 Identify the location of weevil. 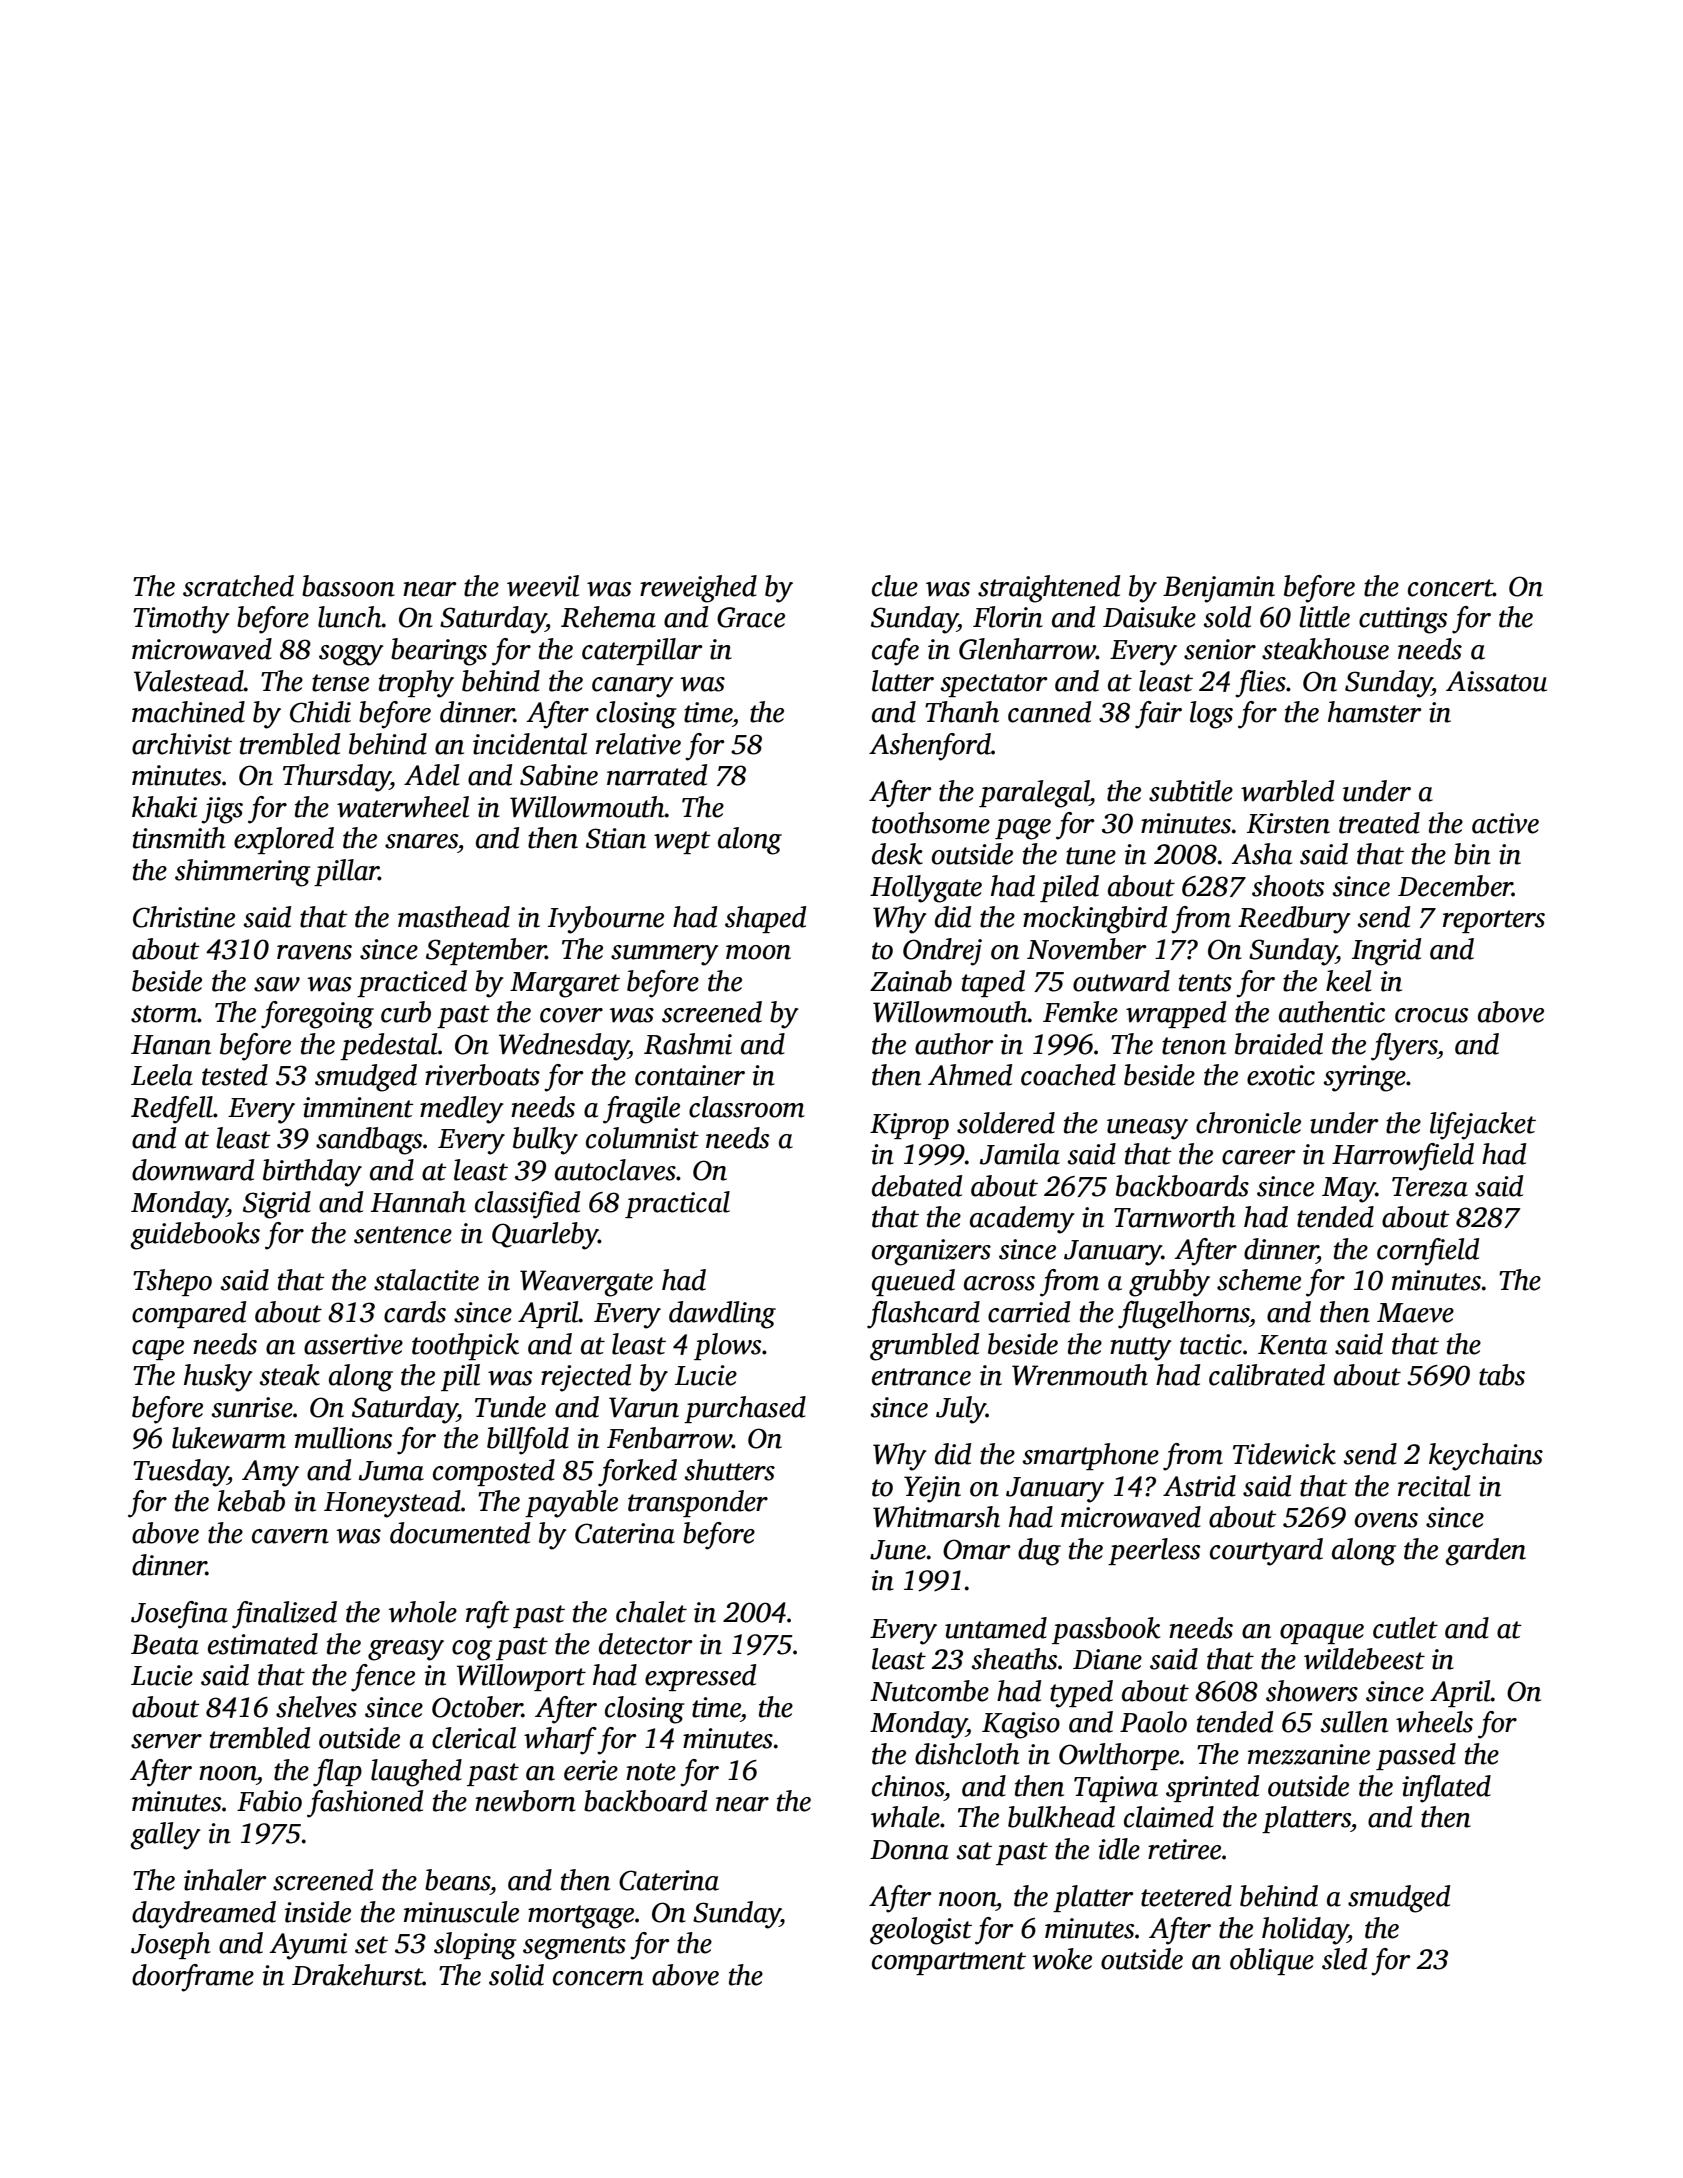
(543, 586).
